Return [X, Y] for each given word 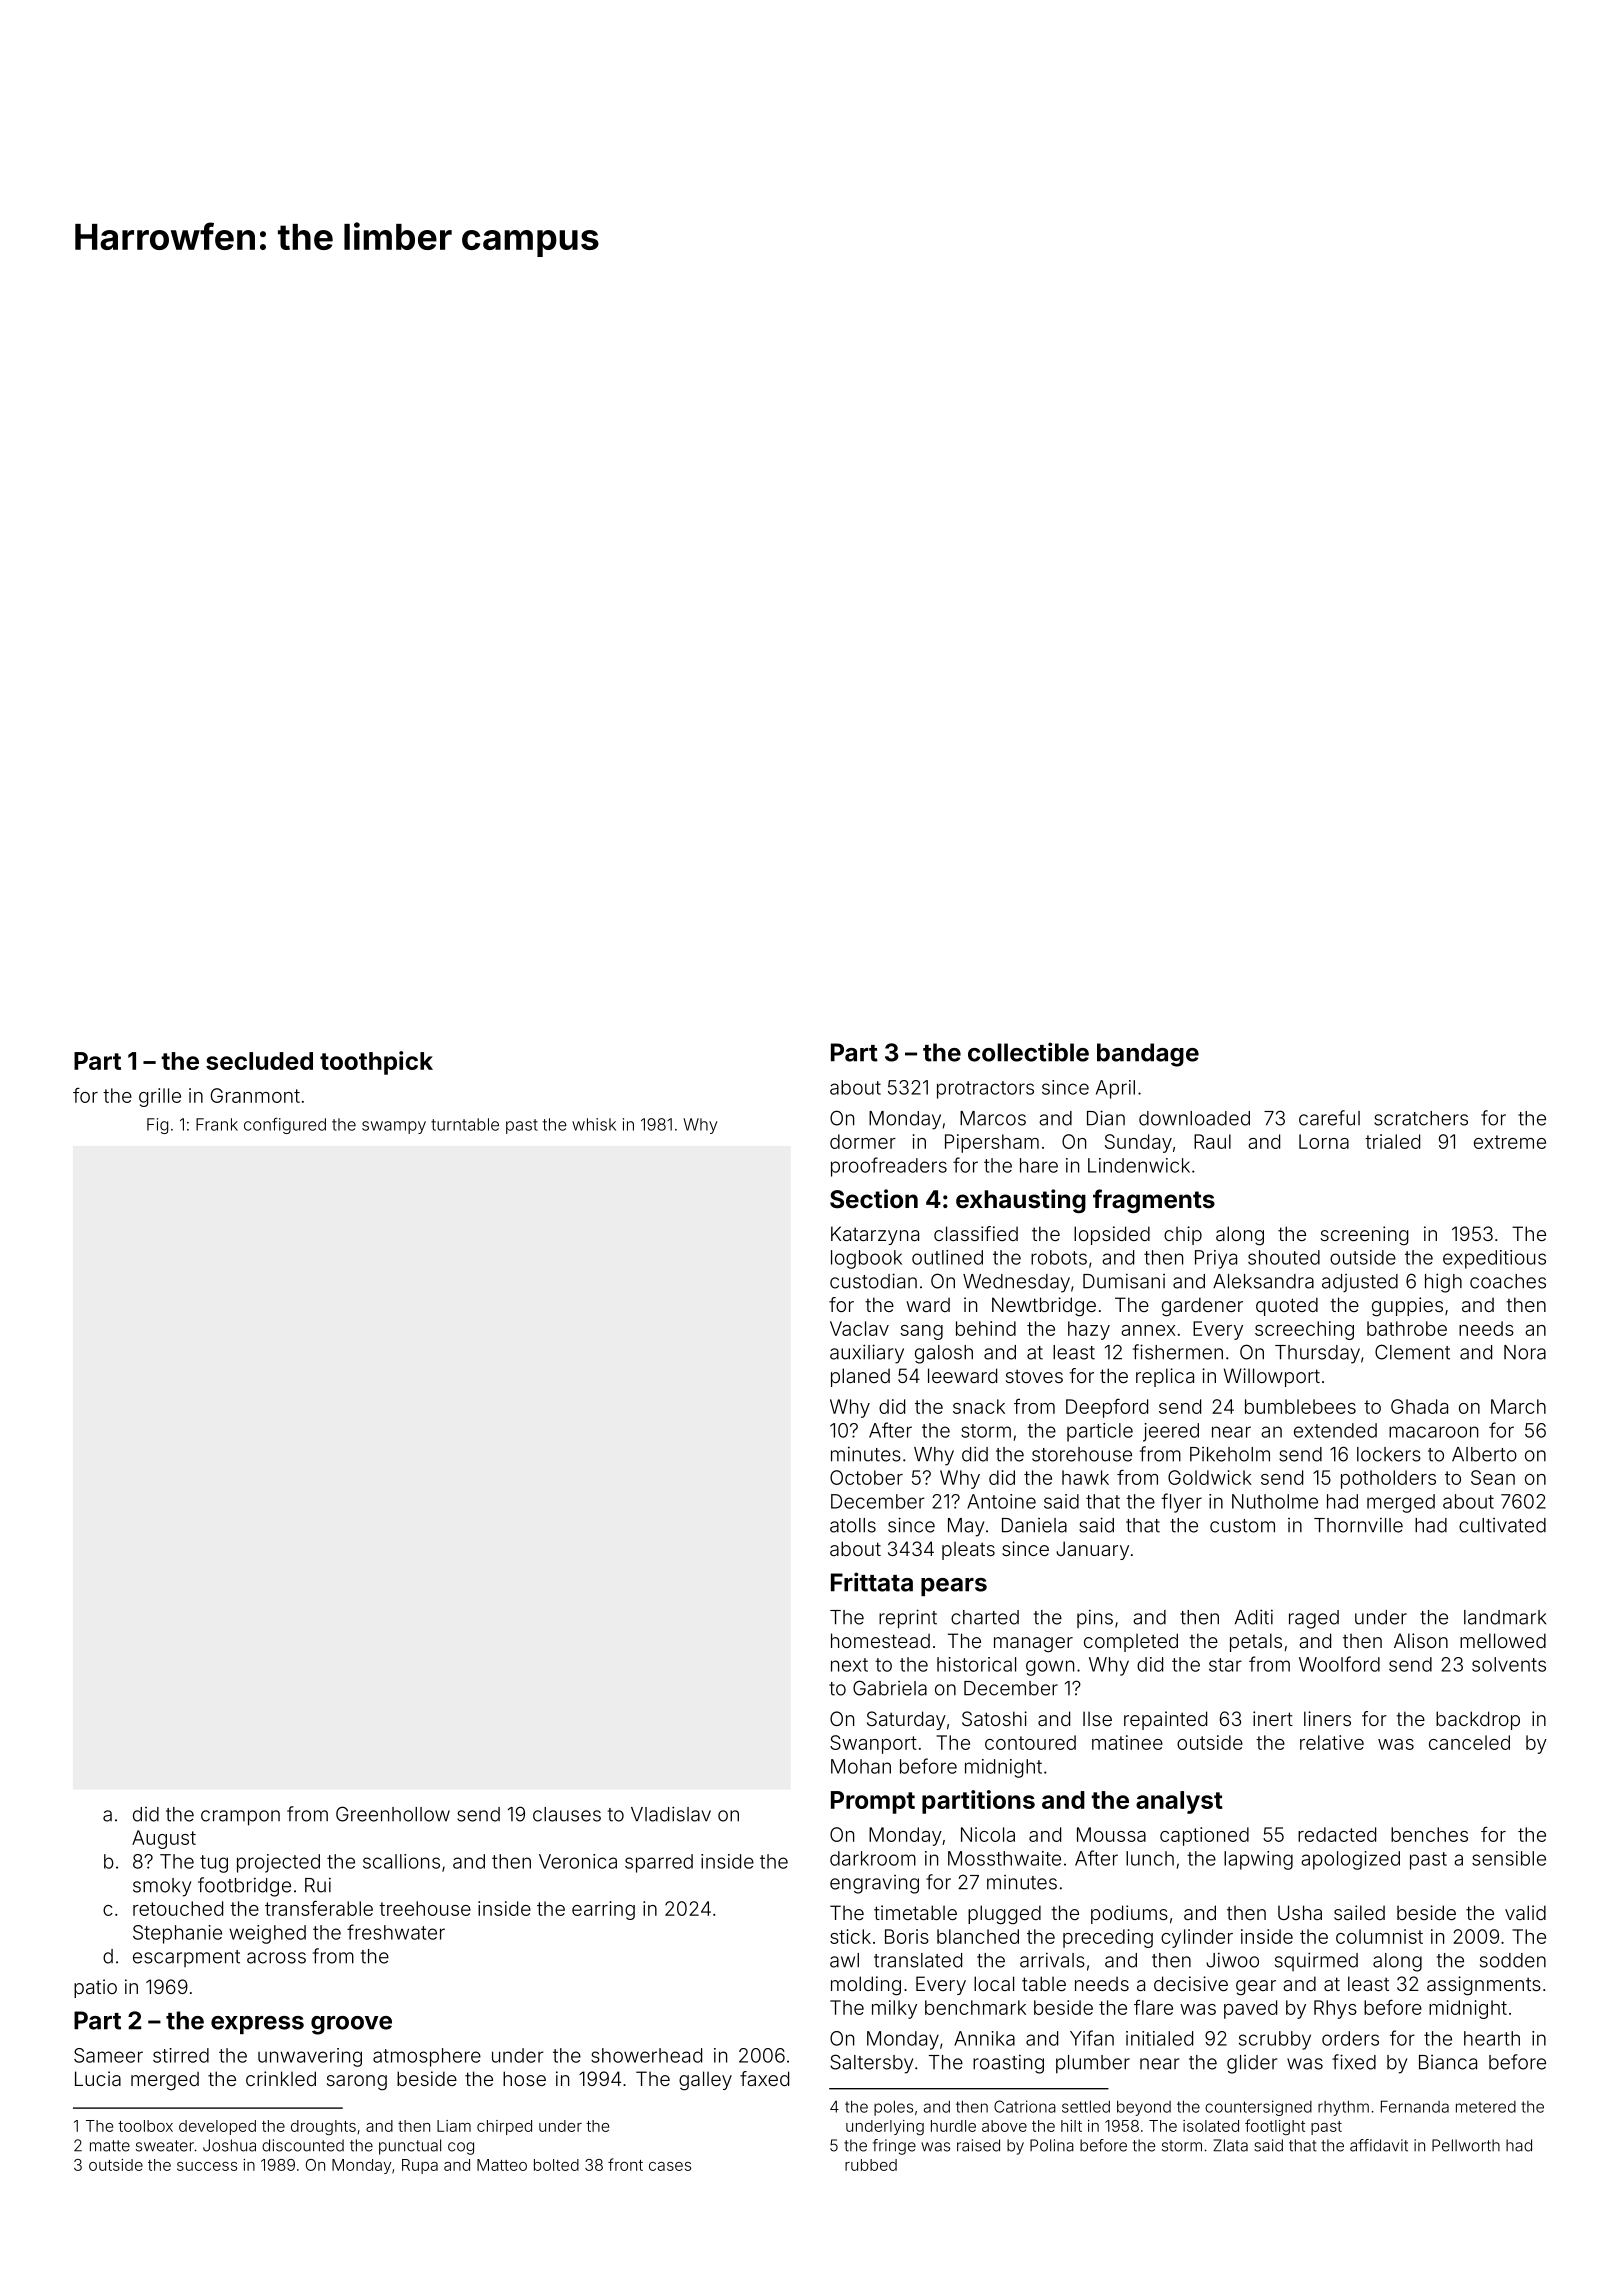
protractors [985, 1090]
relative [1332, 1742]
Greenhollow [393, 1814]
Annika [984, 2038]
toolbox [145, 2126]
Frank [217, 1124]
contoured [1030, 1742]
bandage [1148, 1055]
